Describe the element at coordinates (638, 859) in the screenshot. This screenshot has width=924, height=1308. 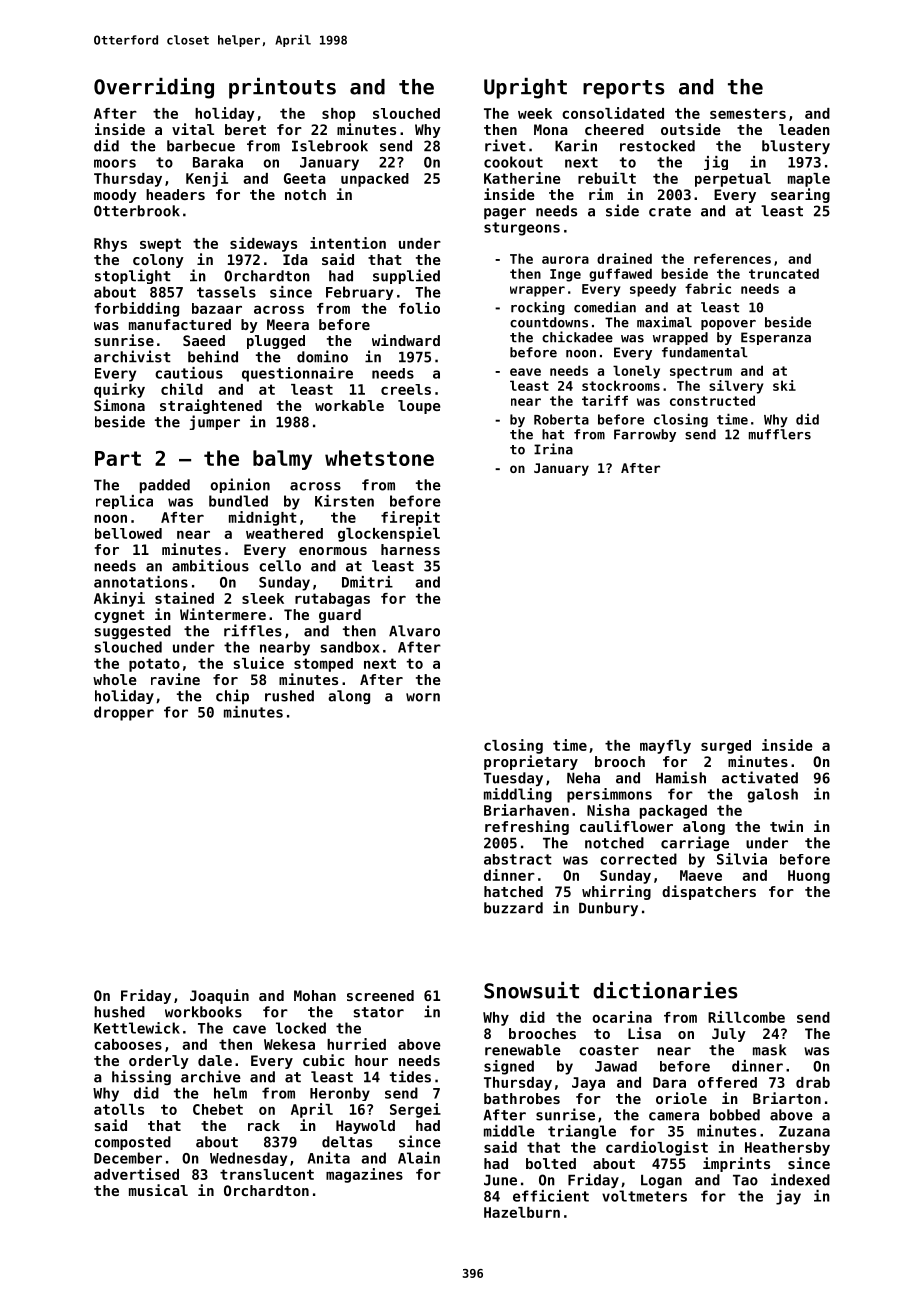
I see `corrected` at that location.
